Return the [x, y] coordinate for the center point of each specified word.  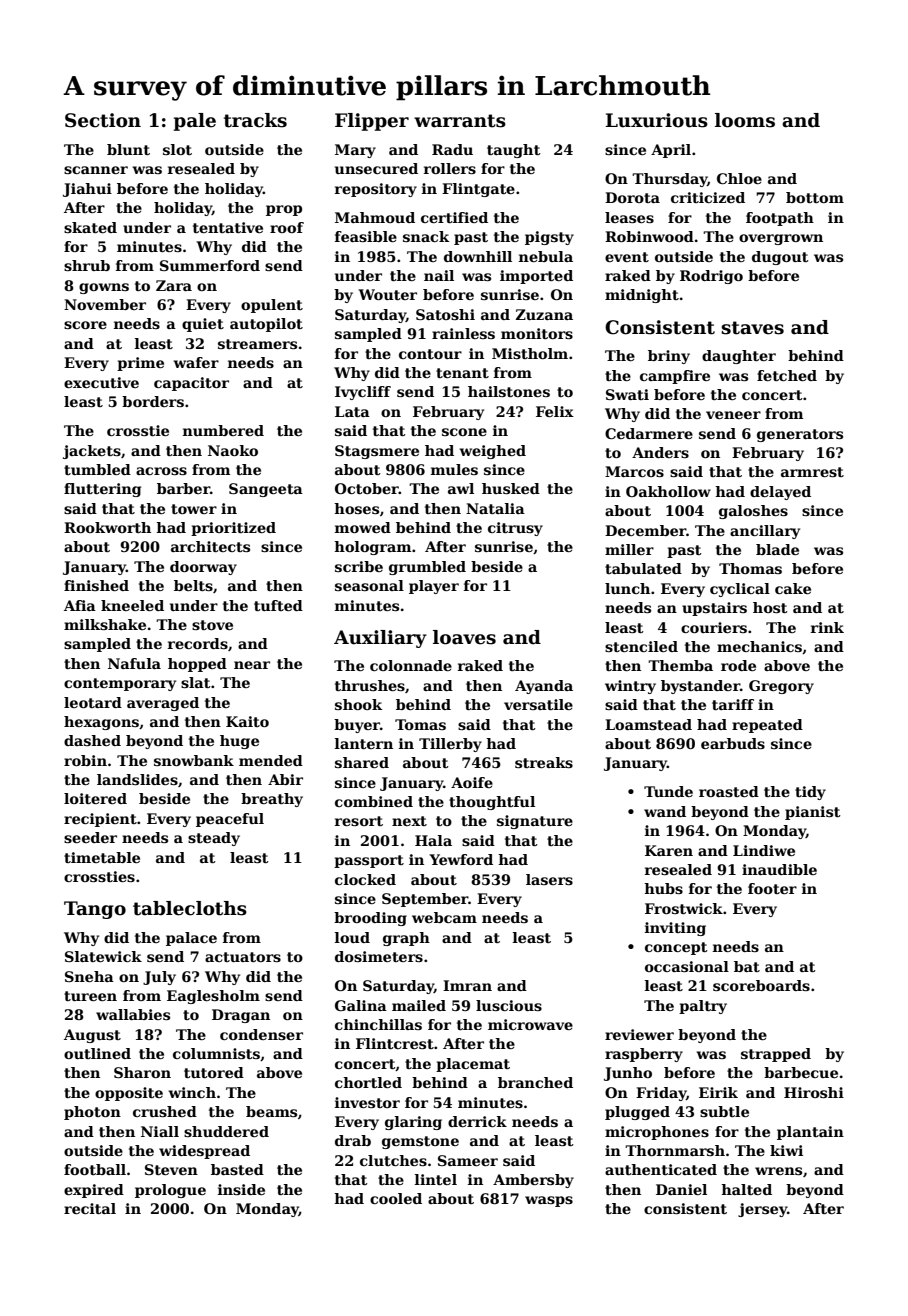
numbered [223, 430]
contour [430, 354]
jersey [762, 1210]
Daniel [681, 1189]
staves [752, 328]
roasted [729, 791]
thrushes [370, 685]
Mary [355, 151]
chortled [368, 1082]
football [95, 1169]
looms [745, 120]
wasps [549, 1201]
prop [284, 210]
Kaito [247, 721]
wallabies [133, 1014]
